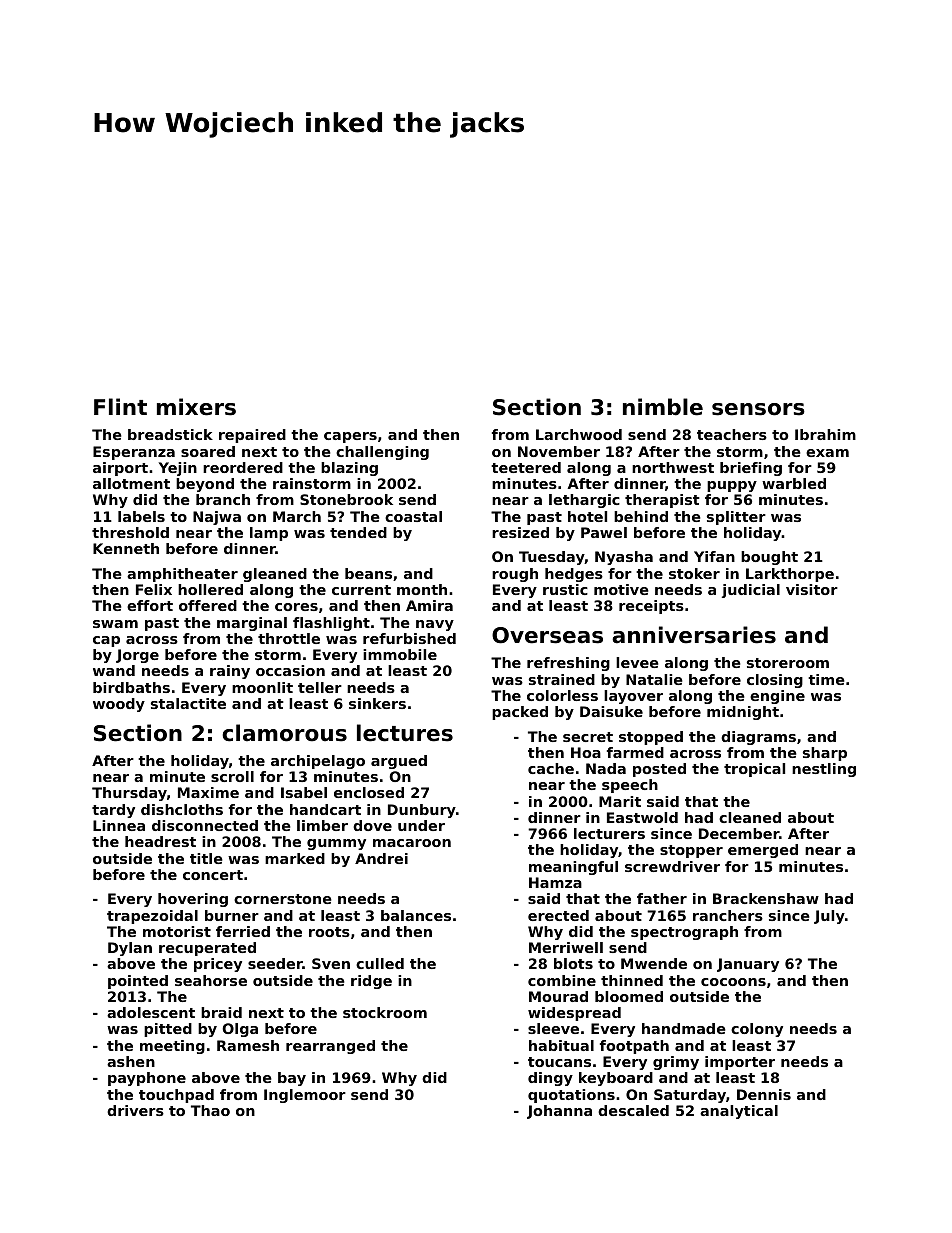  What do you see at coordinates (659, 770) in the screenshot?
I see `posted` at bounding box center [659, 770].
